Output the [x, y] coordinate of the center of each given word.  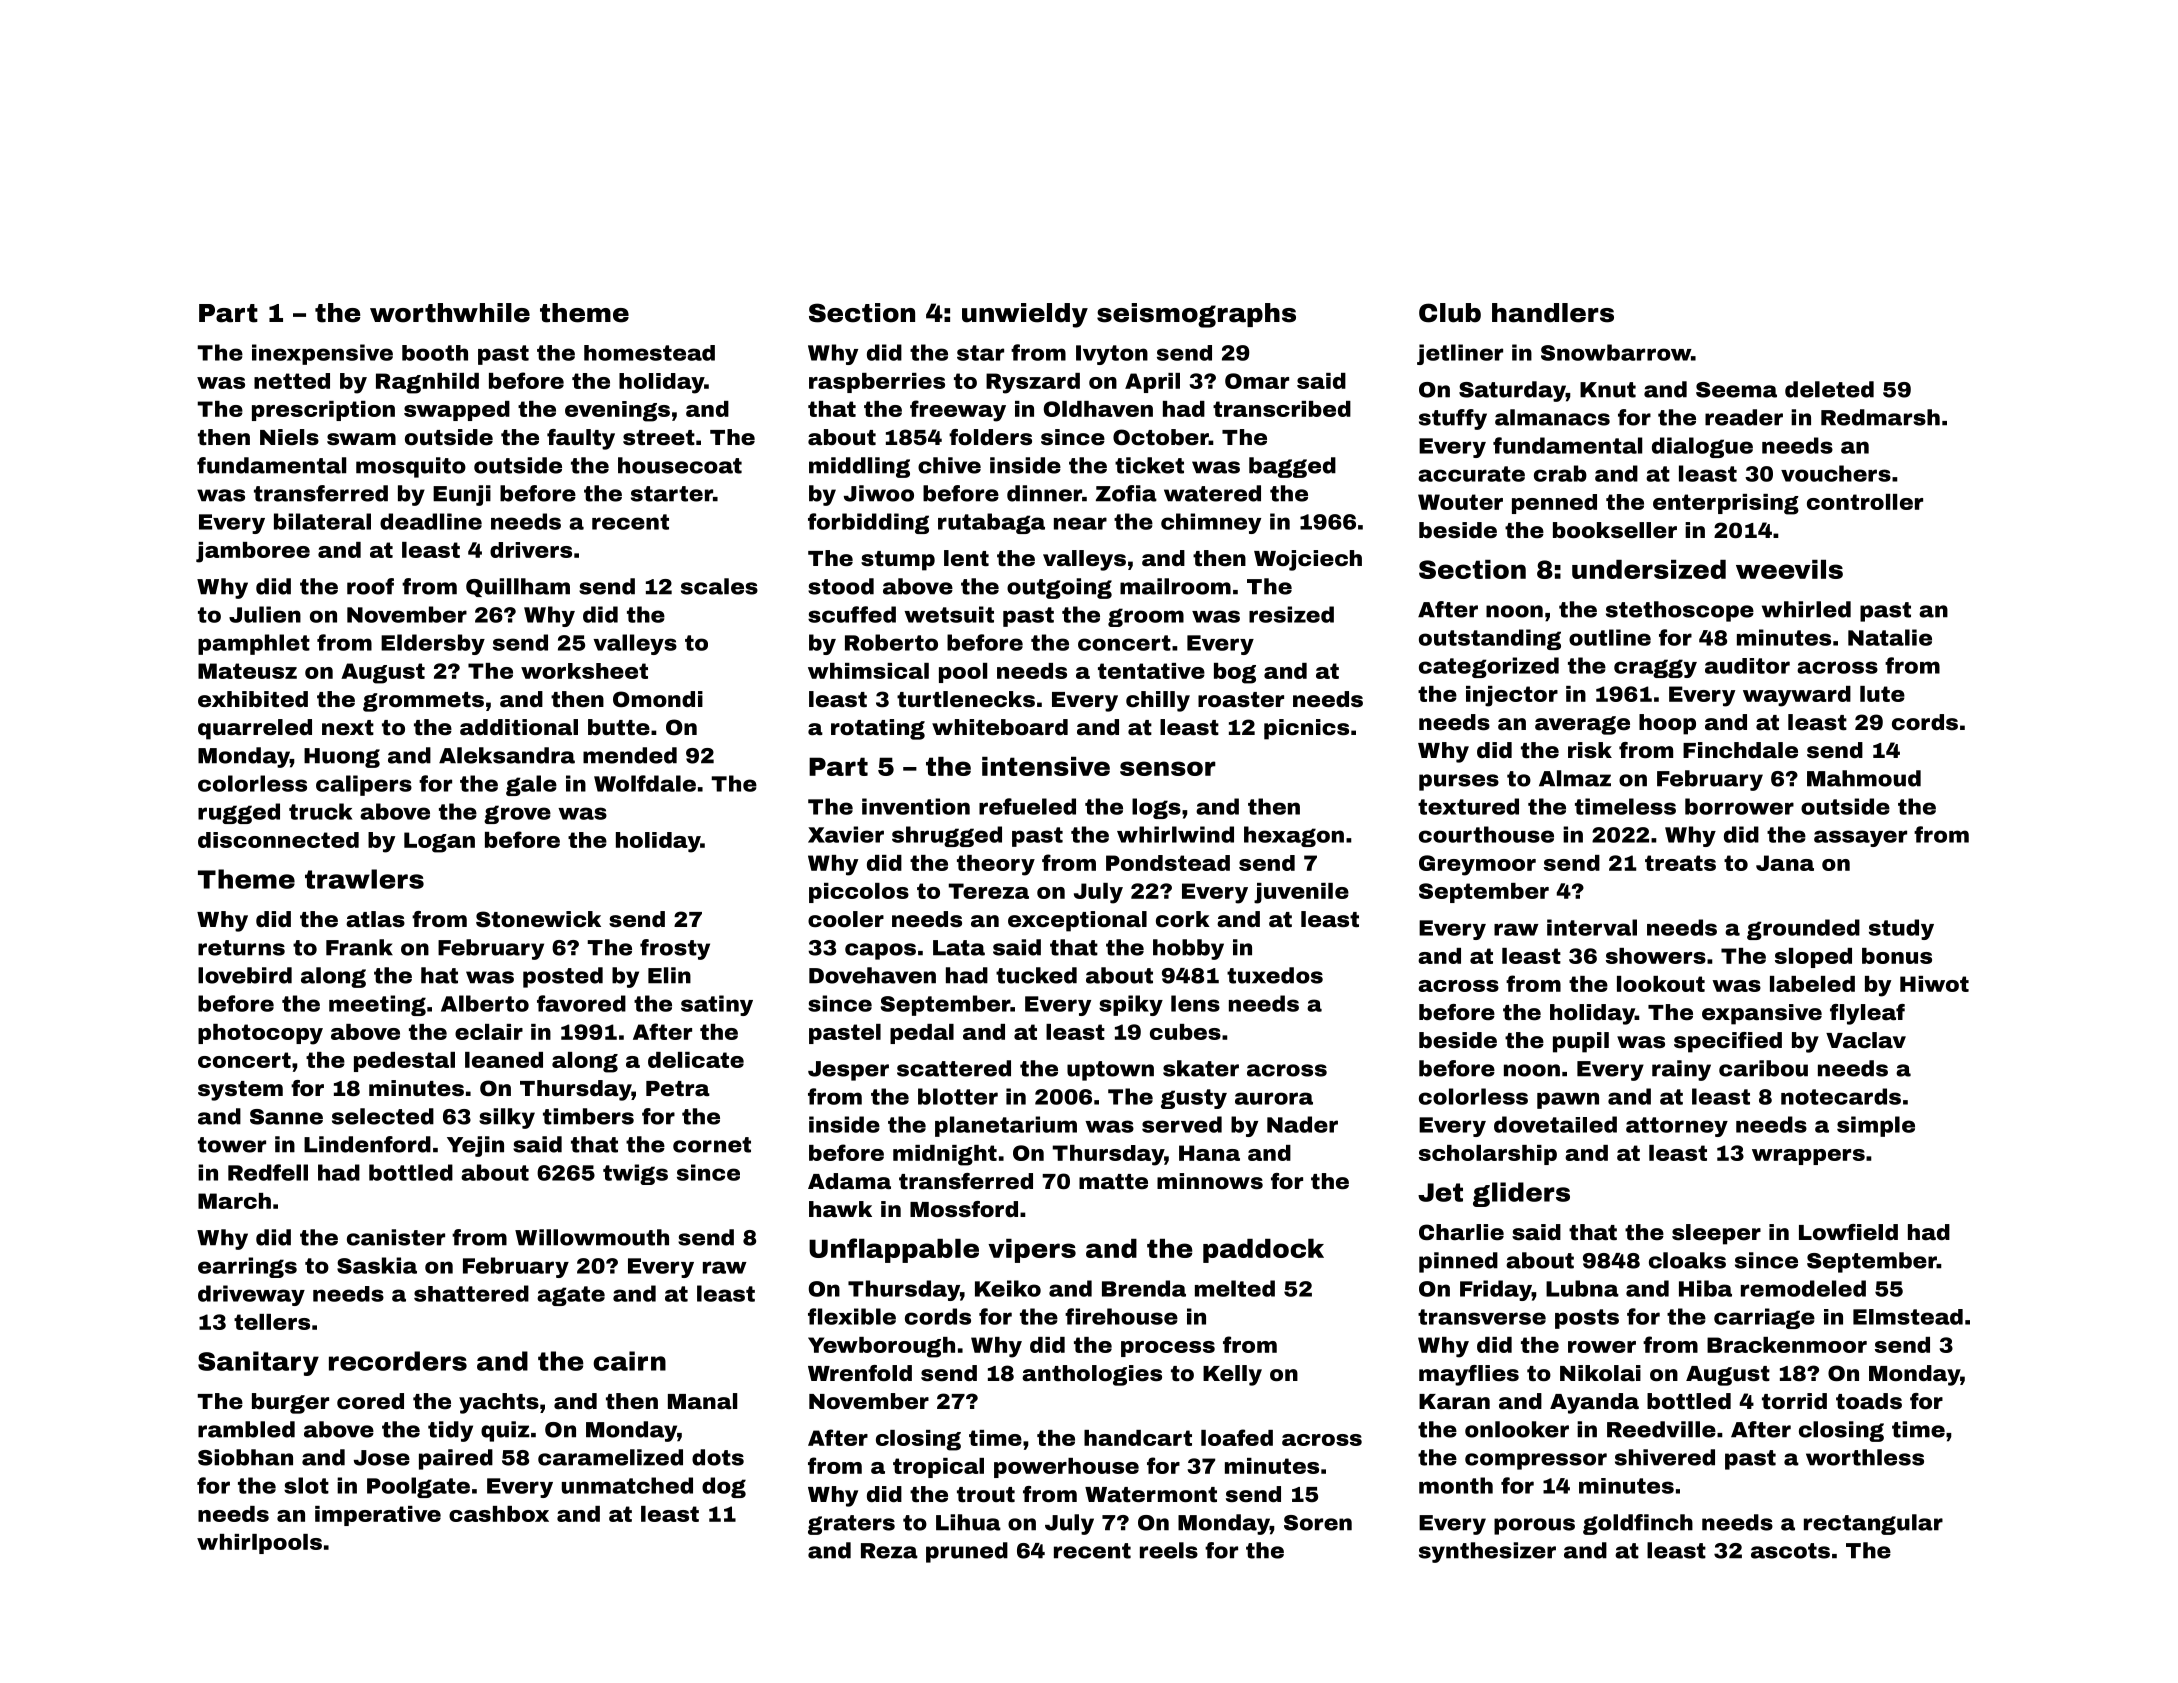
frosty [675, 949]
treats [1680, 863]
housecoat [680, 465]
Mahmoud [1864, 778]
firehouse [1121, 1316]
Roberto [891, 642]
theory [996, 865]
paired [456, 1459]
